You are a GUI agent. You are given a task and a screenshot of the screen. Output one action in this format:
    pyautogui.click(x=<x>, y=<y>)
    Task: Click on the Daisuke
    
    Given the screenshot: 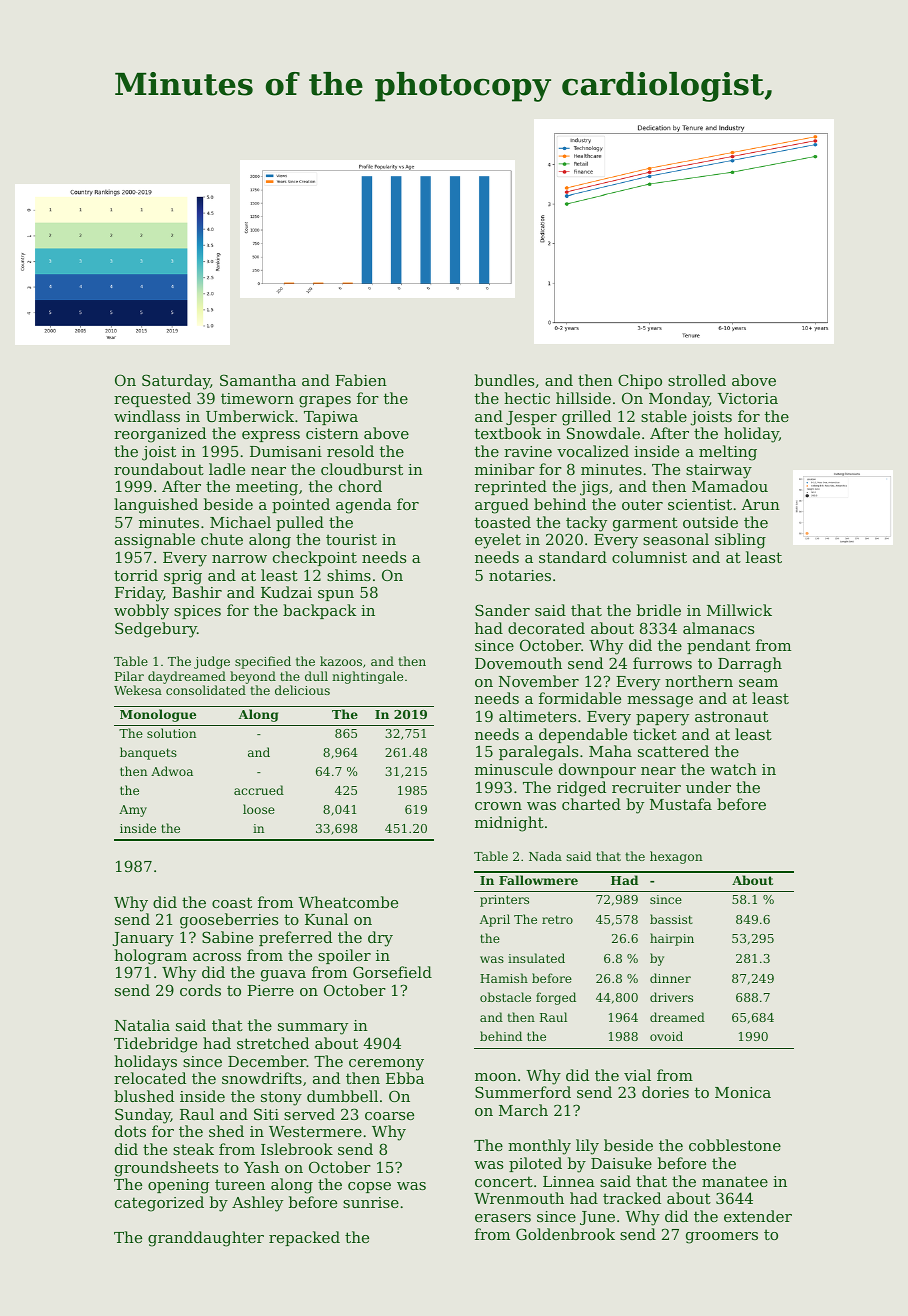 What is the action you would take?
    pyautogui.click(x=621, y=1163)
